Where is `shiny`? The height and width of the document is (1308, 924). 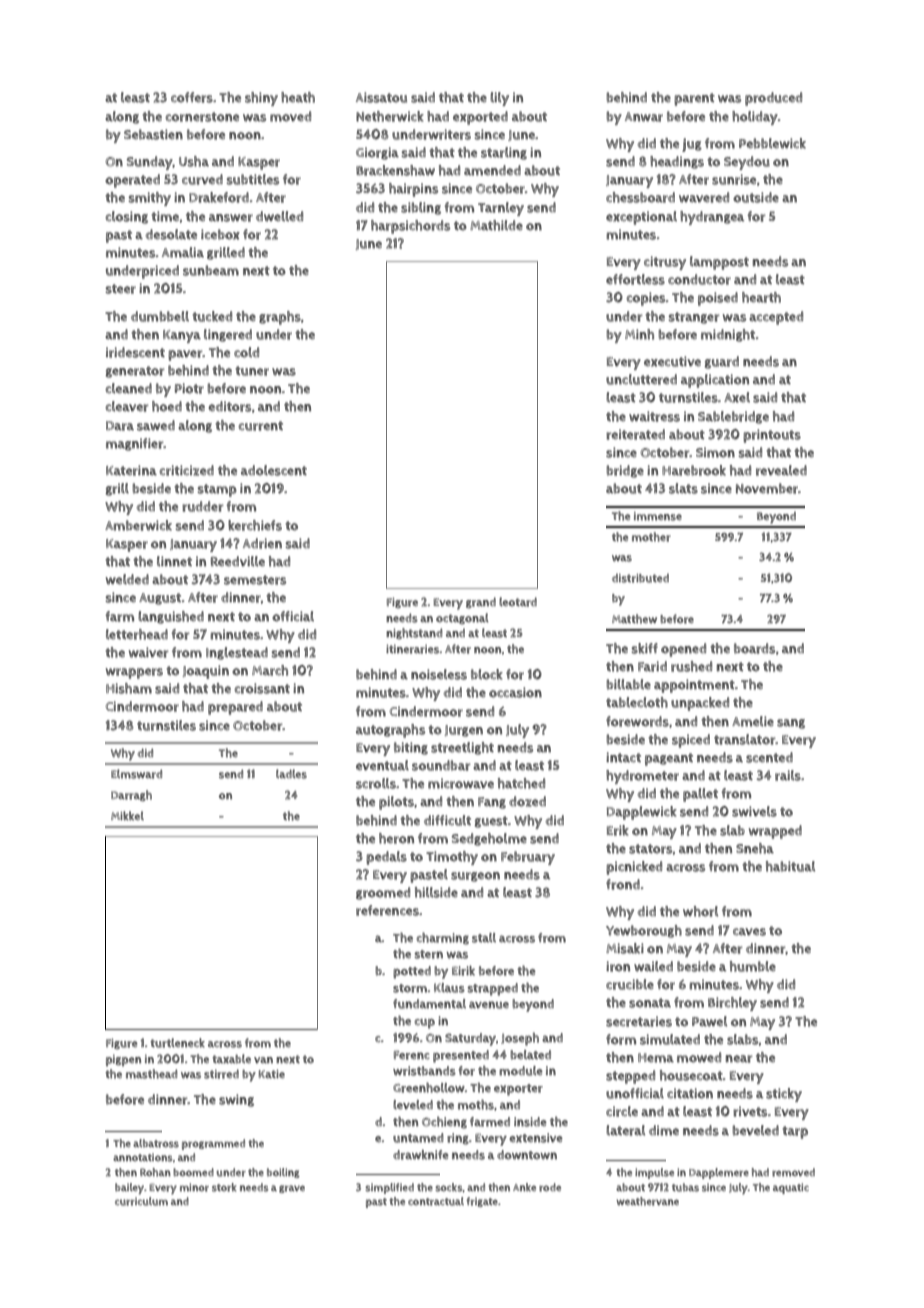 shiny is located at coordinates (261, 99).
